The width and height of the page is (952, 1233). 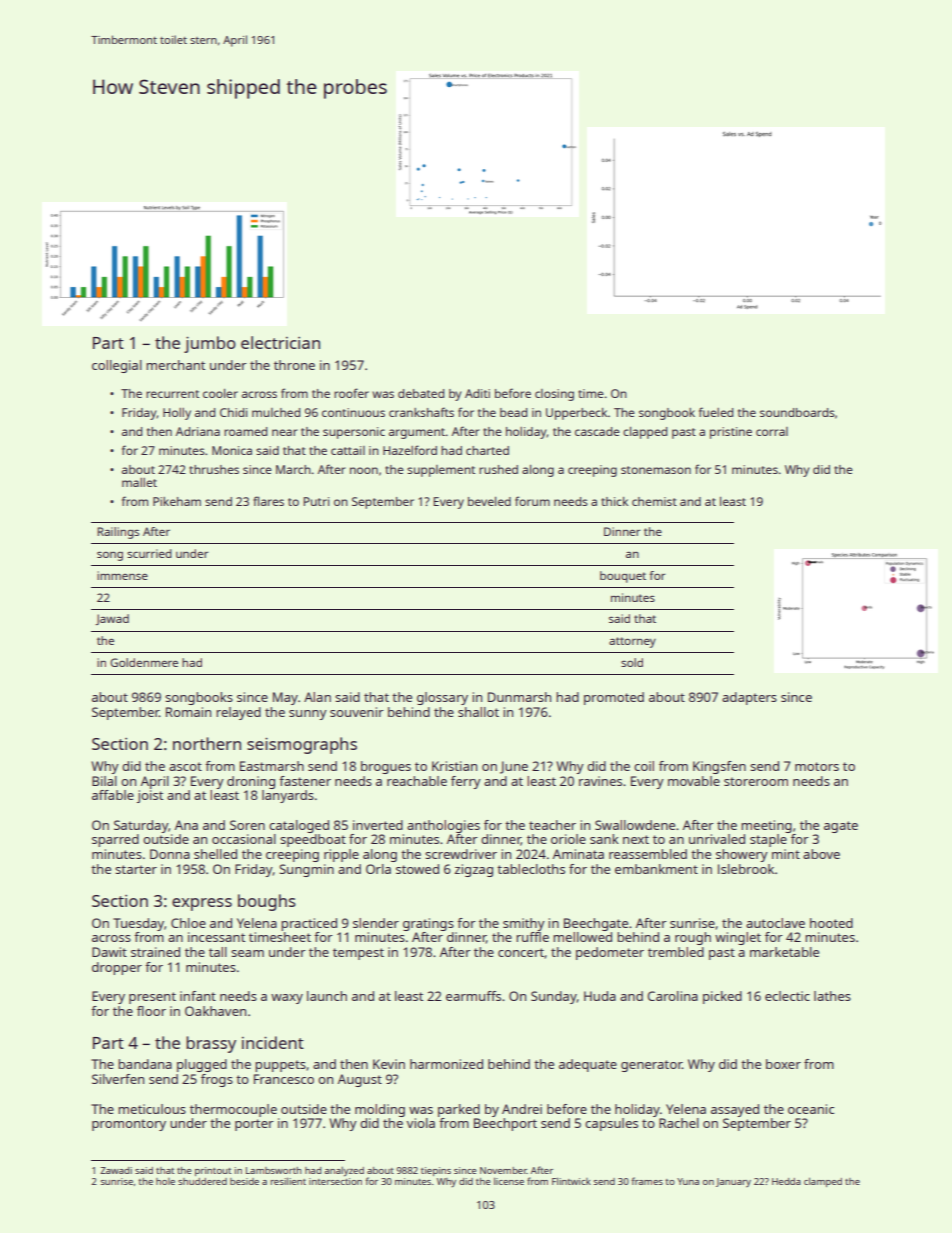 I want to click on soundboards, so click(x=797, y=412).
